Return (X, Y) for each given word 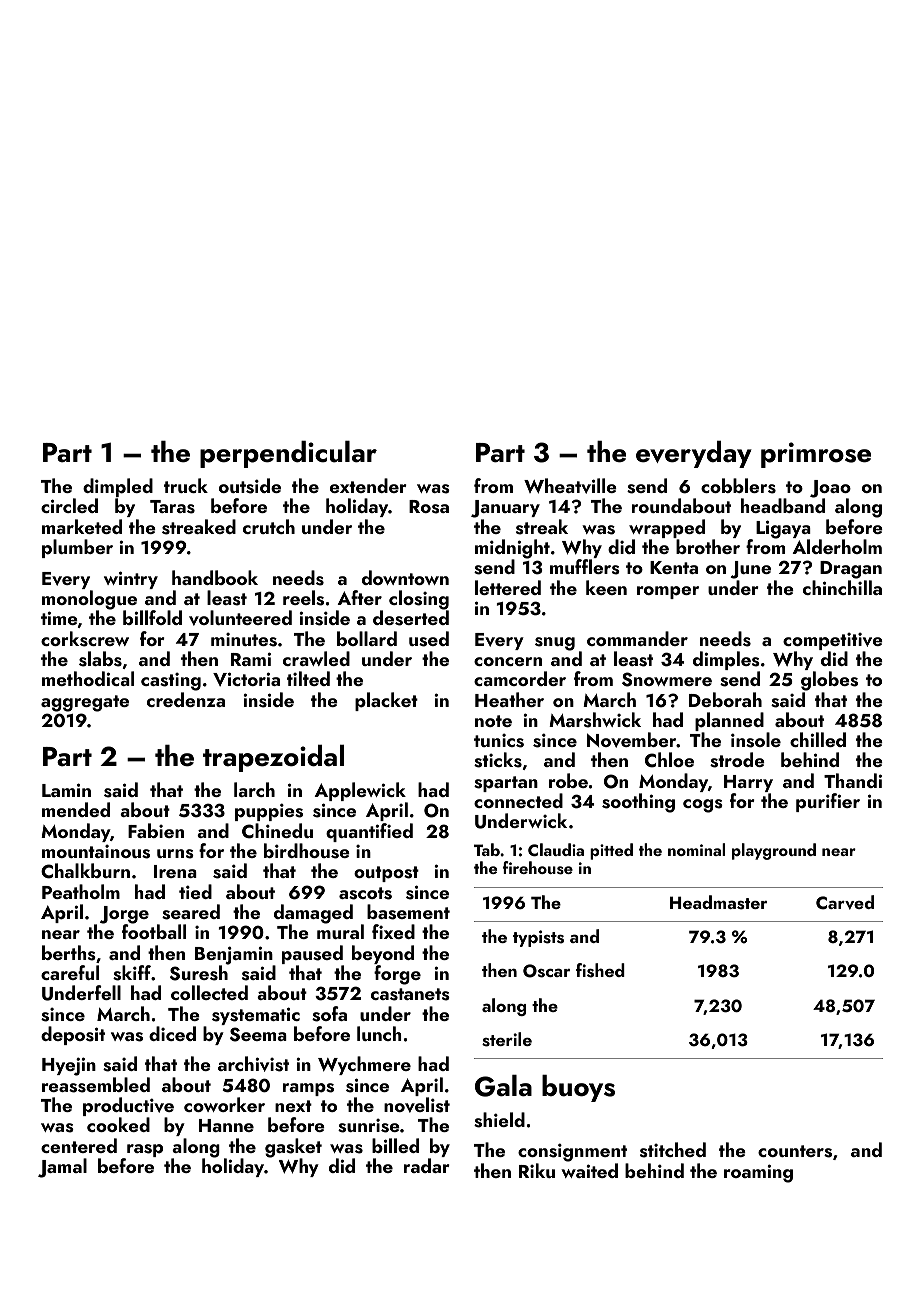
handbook (215, 577)
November (632, 740)
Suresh (199, 973)
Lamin (66, 790)
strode (737, 760)
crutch (269, 526)
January (505, 509)
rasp (145, 1150)
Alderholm (837, 546)
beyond (383, 954)
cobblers (738, 486)
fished (600, 970)
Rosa (429, 507)
